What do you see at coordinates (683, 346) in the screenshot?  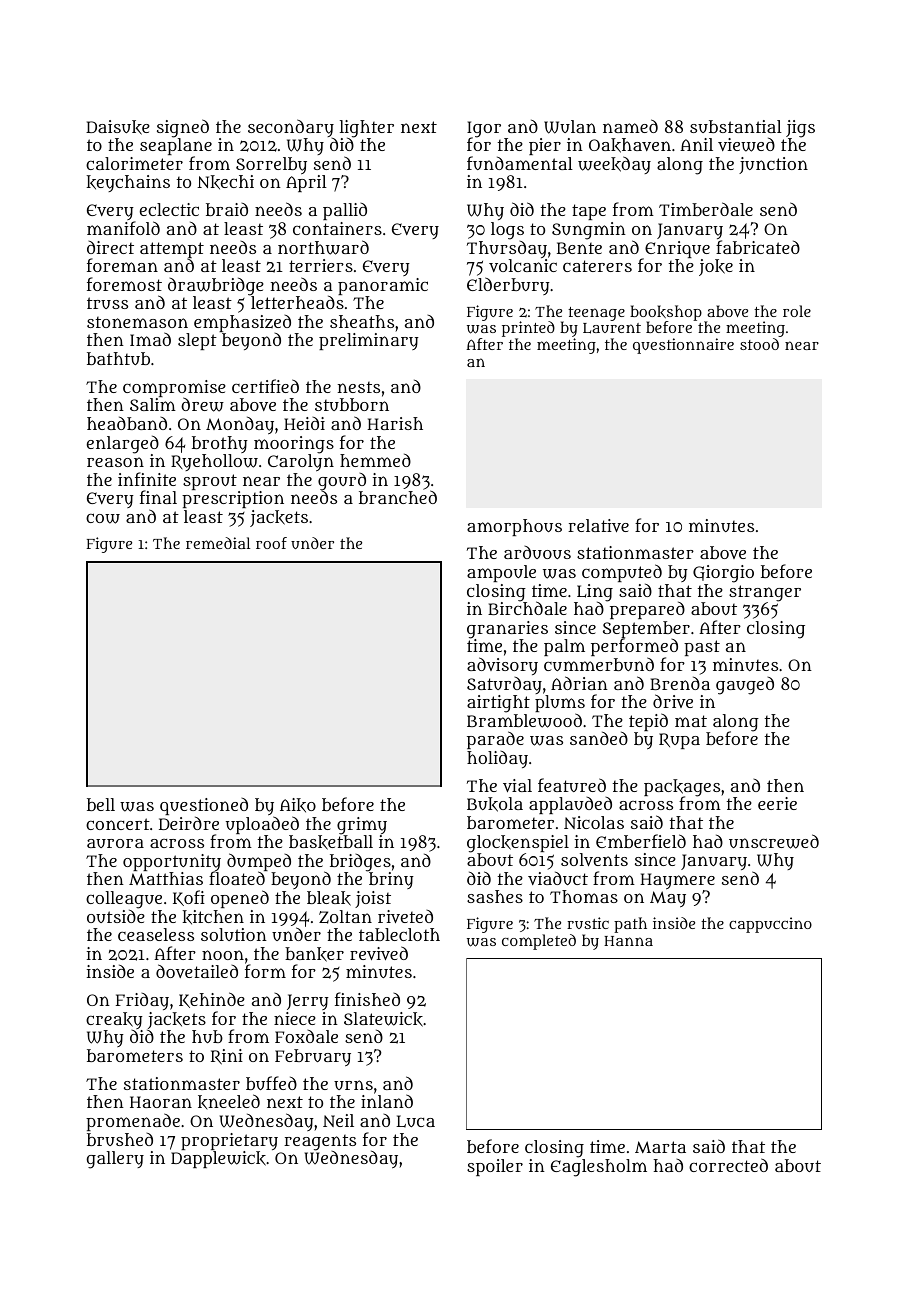 I see `questionnaire` at bounding box center [683, 346].
